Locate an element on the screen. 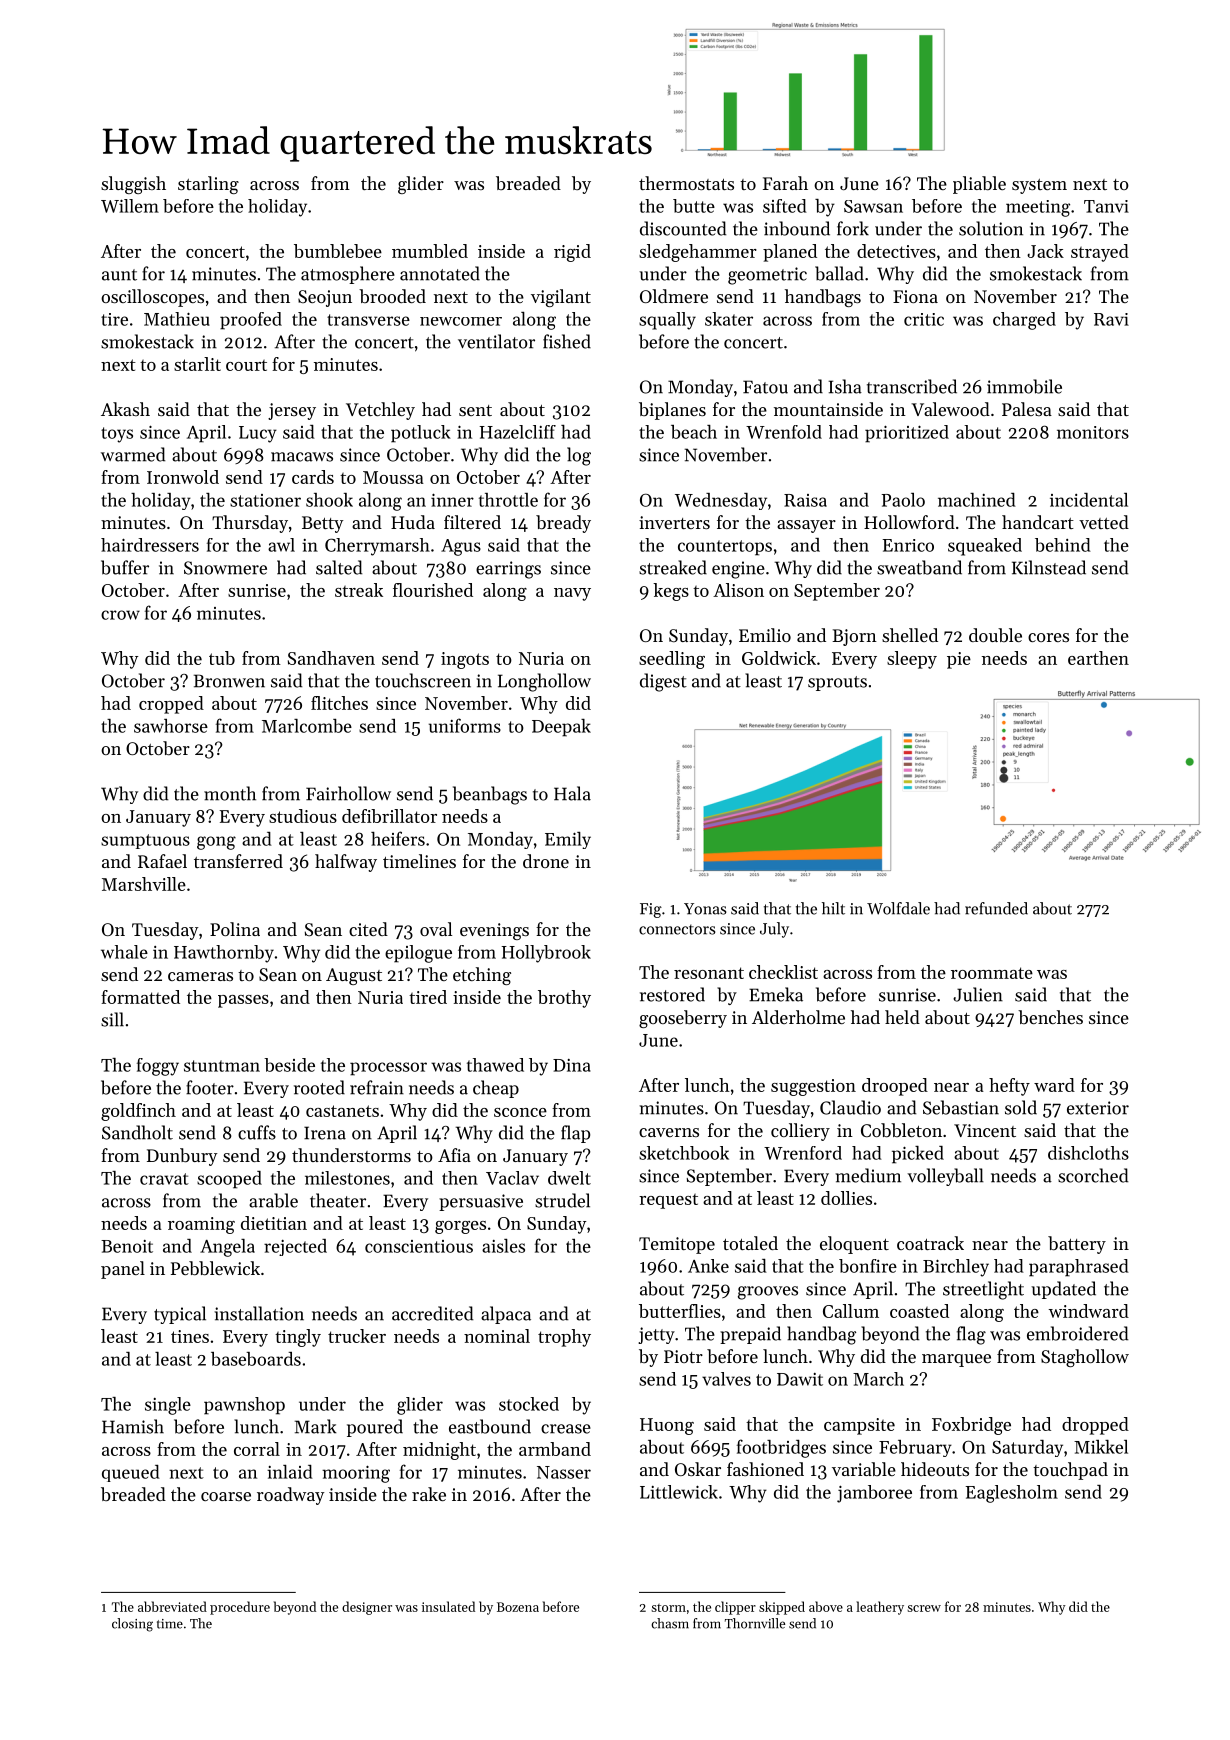 The image size is (1230, 1740). biplanes is located at coordinates (672, 411).
